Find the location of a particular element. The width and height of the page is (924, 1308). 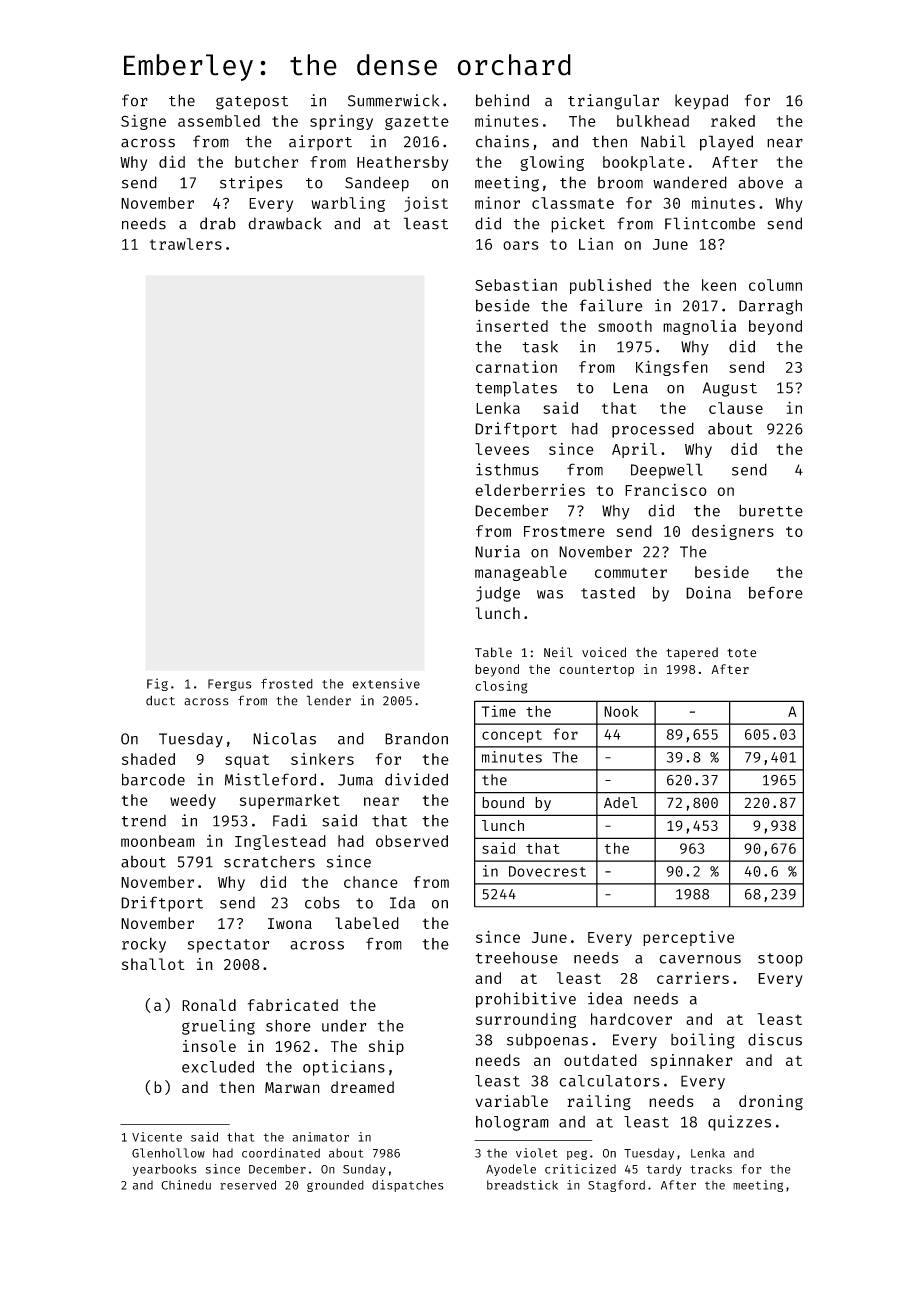

was is located at coordinates (550, 594).
